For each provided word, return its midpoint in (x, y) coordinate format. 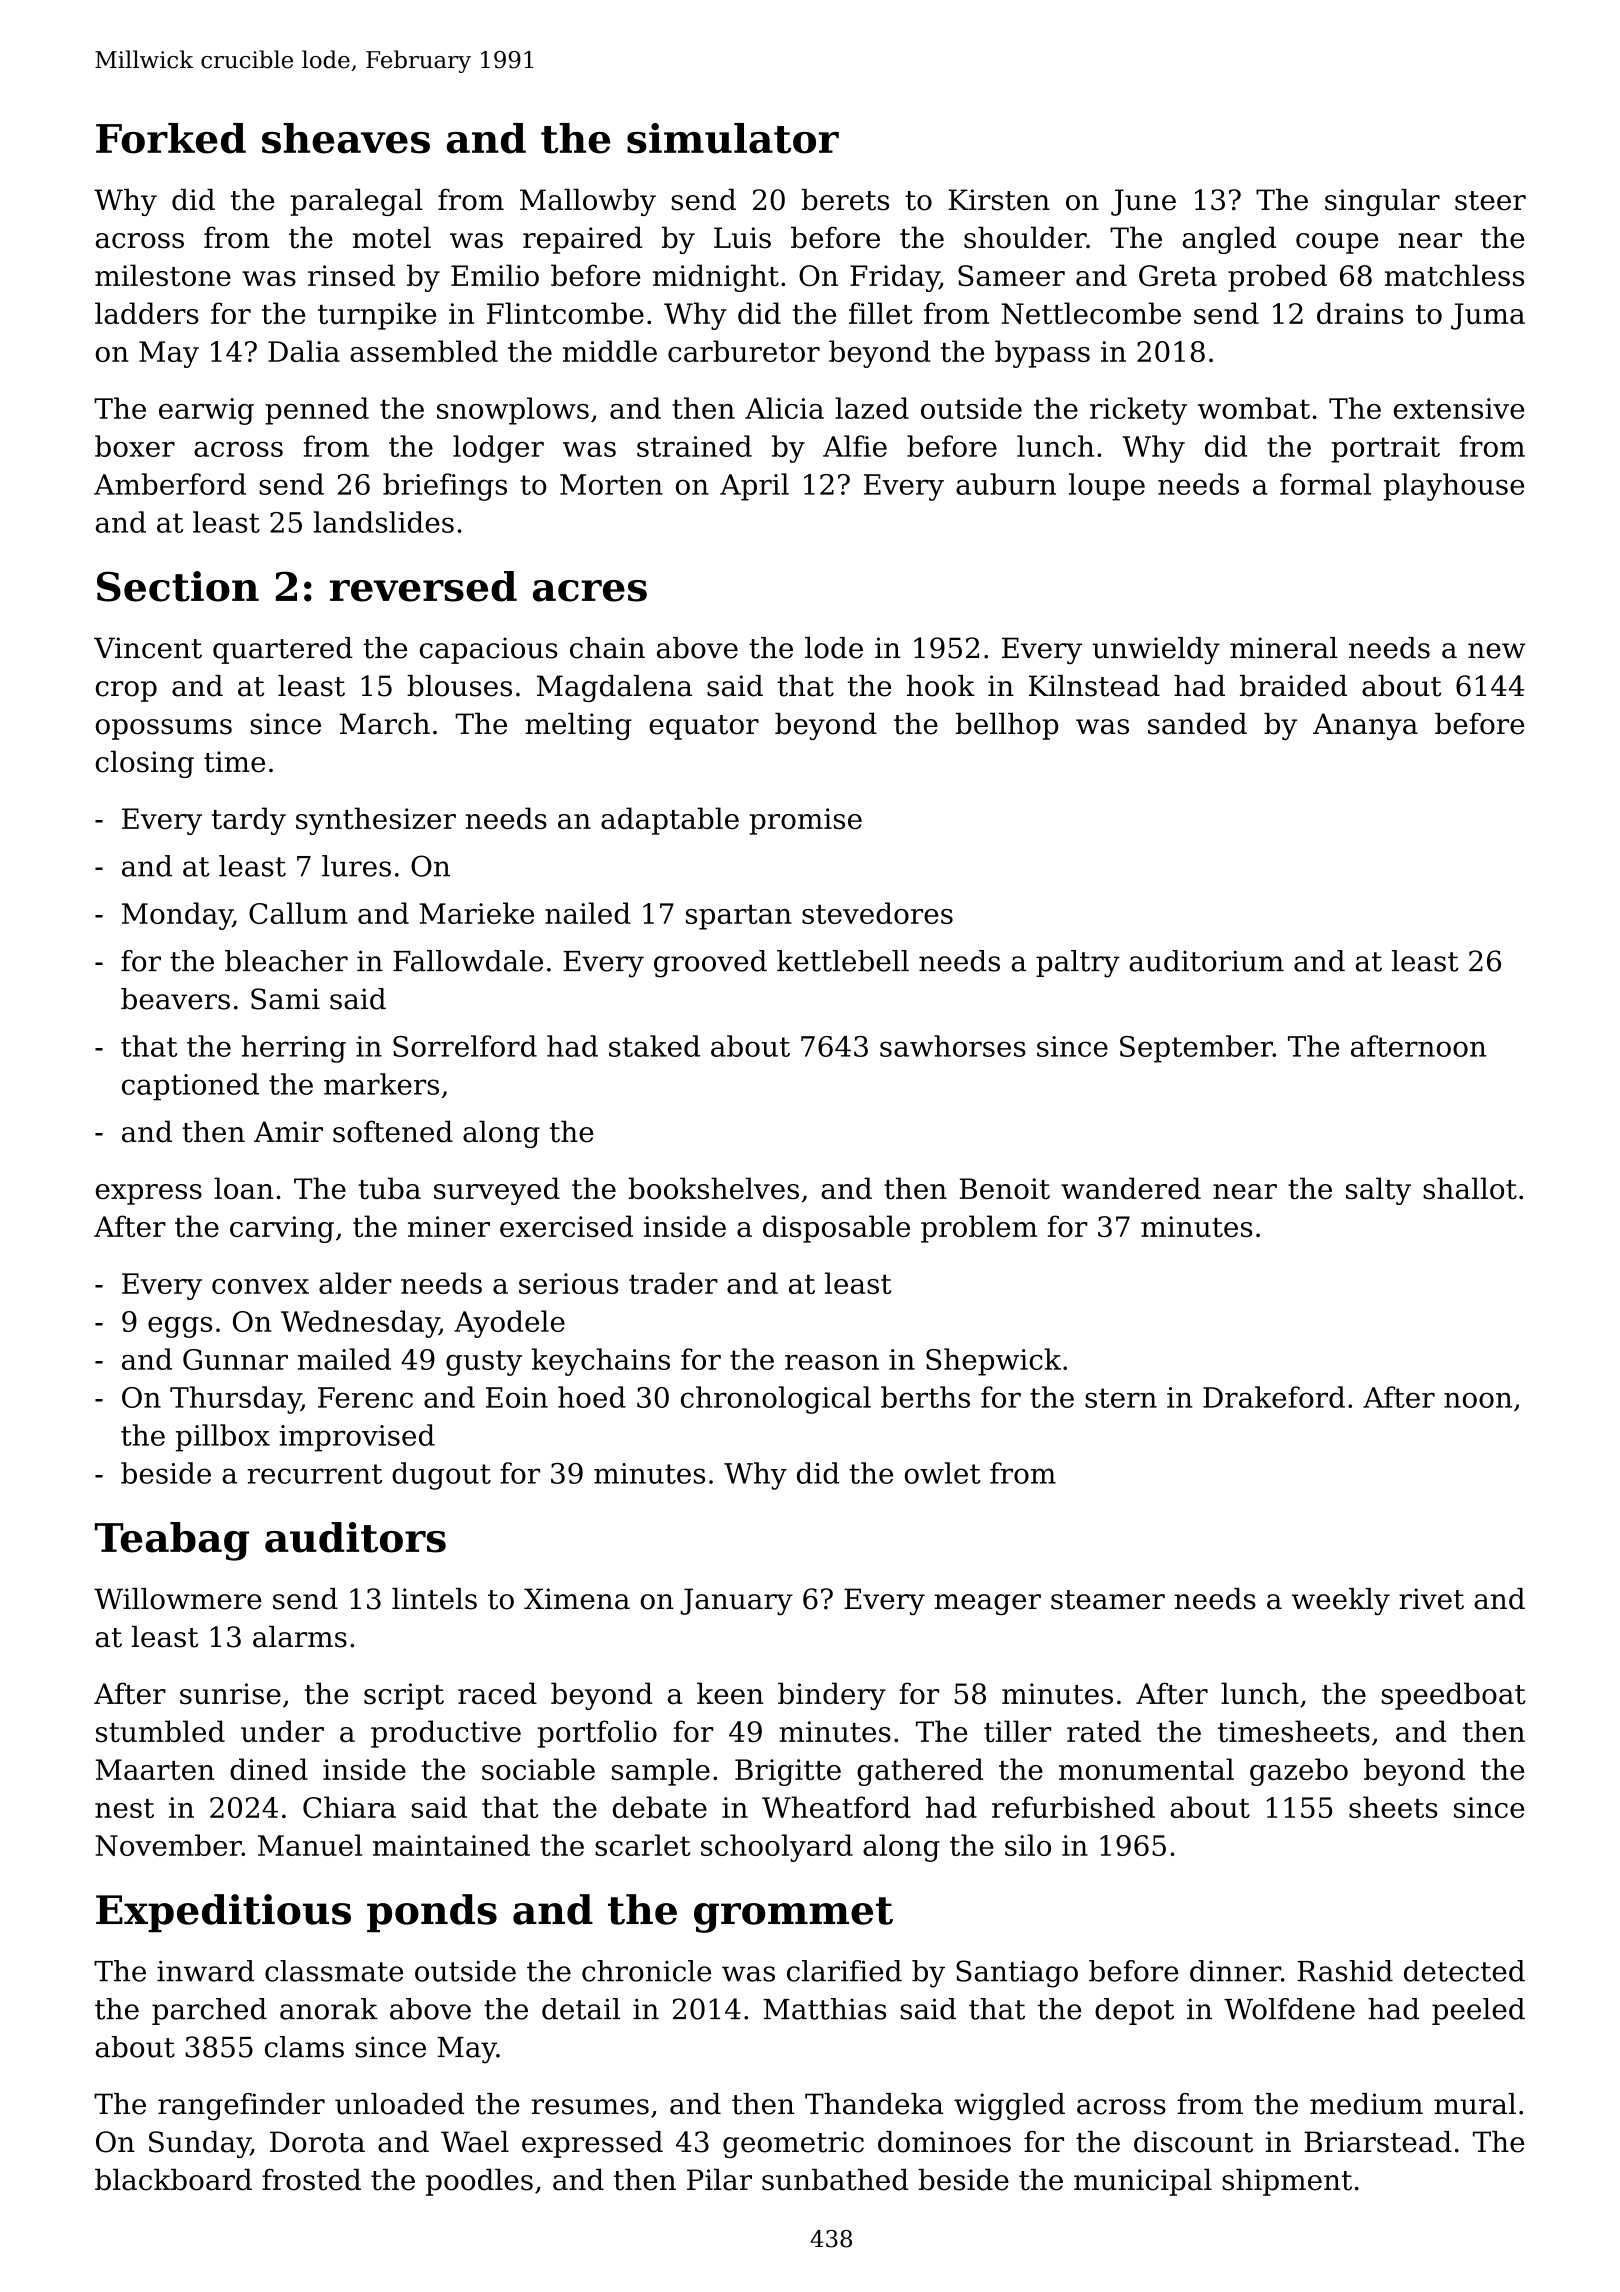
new (1497, 651)
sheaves (346, 138)
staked (654, 1046)
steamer (1108, 1600)
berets (845, 200)
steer (1490, 201)
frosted (311, 2180)
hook (941, 686)
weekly (1341, 1601)
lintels (434, 1599)
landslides (384, 522)
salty (1378, 1191)
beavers (175, 999)
